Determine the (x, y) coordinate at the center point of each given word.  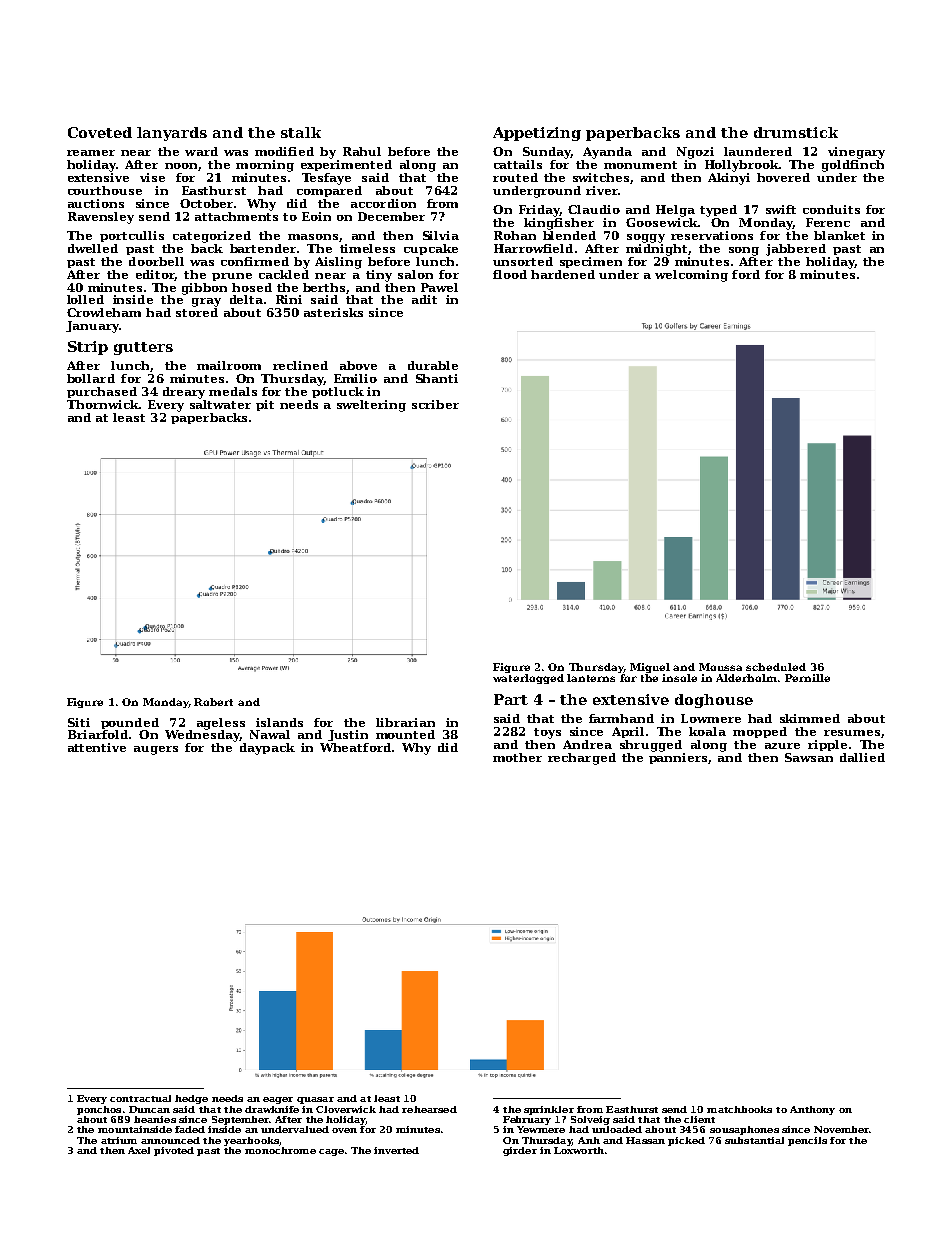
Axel (139, 1150)
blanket (839, 235)
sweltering (371, 406)
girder (520, 1151)
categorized (212, 237)
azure (782, 746)
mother (517, 757)
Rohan (515, 235)
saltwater (220, 404)
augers (156, 750)
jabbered (796, 250)
